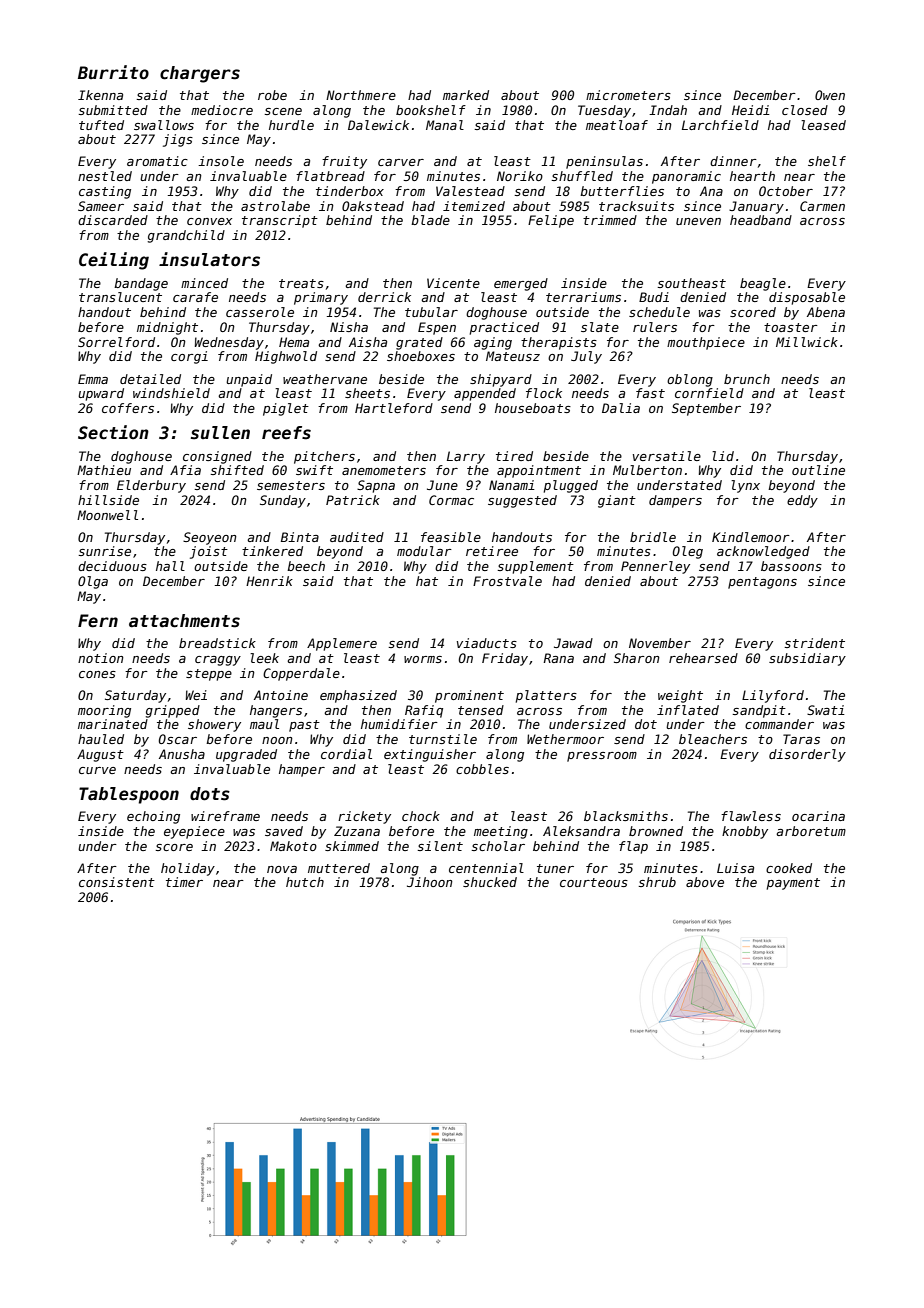 The width and height of the screenshot is (924, 1308). I want to click on subsidiary, so click(807, 659).
